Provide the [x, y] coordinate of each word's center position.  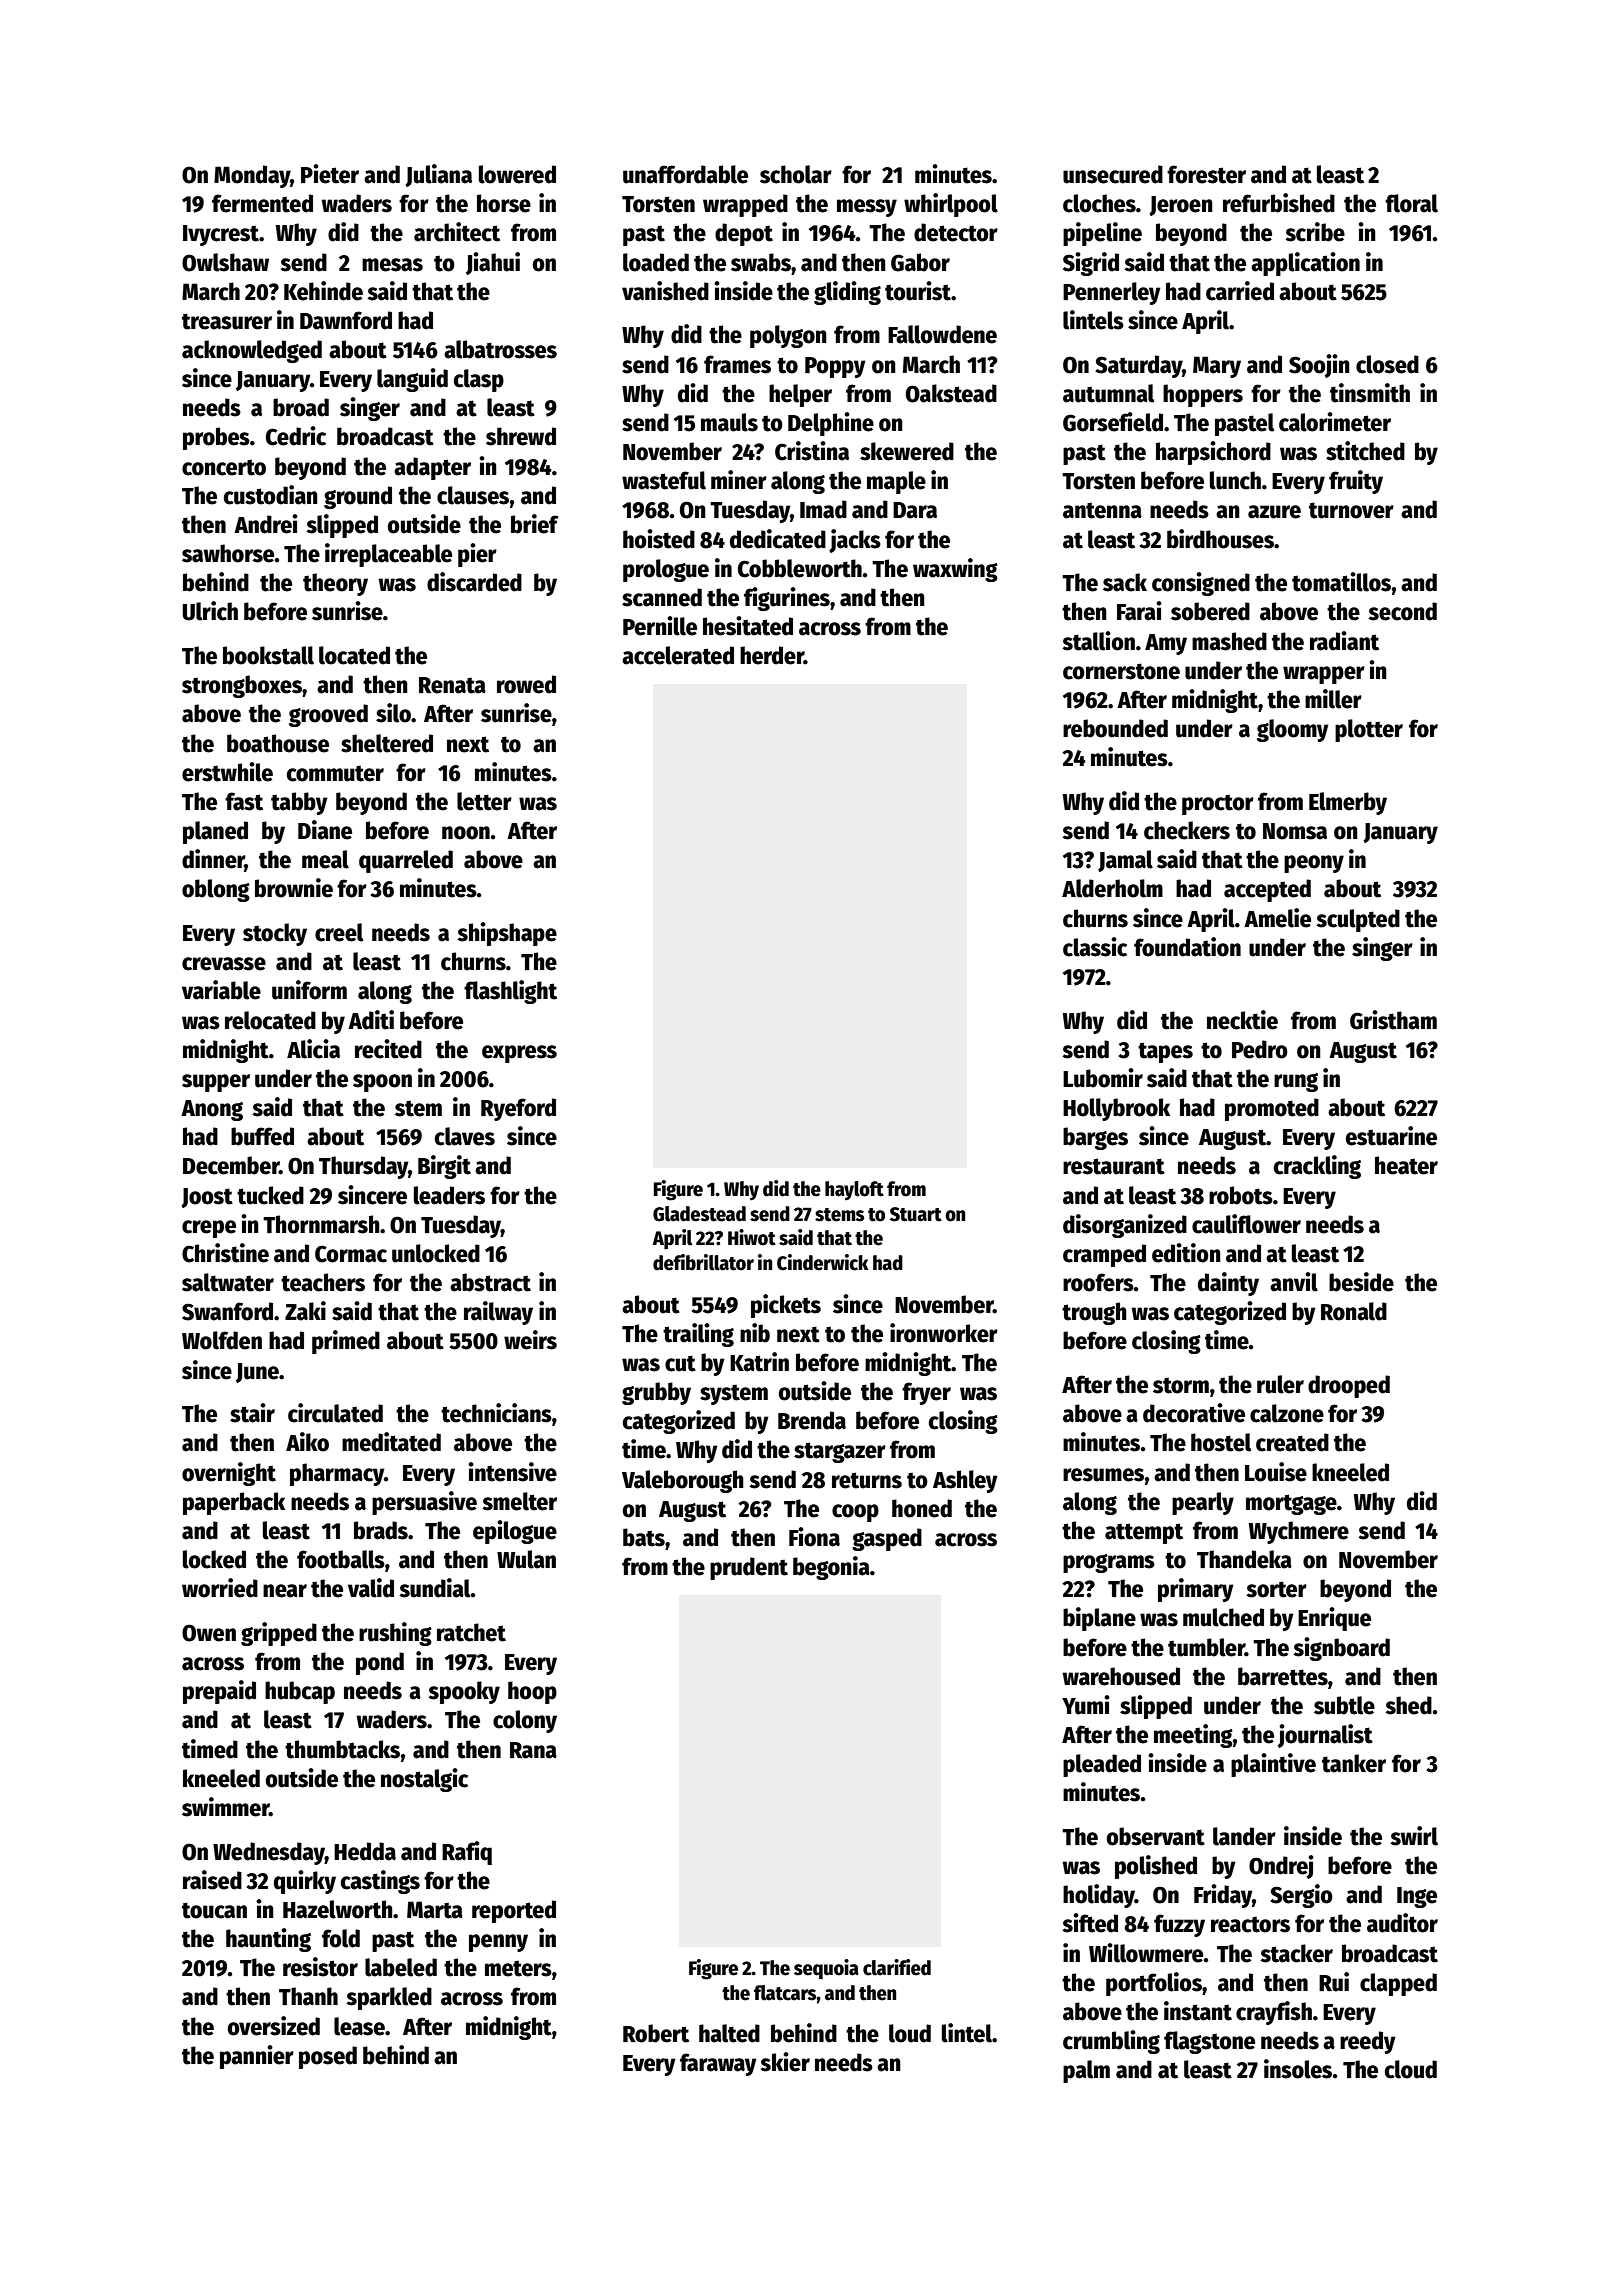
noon [466, 833]
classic [1095, 947]
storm [1181, 1385]
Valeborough [683, 1481]
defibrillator [703, 1262]
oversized [274, 2026]
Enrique [1334, 1619]
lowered [517, 174]
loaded [656, 262]
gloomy [1293, 730]
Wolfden [222, 1340]
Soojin [1319, 366]
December [231, 1165]
